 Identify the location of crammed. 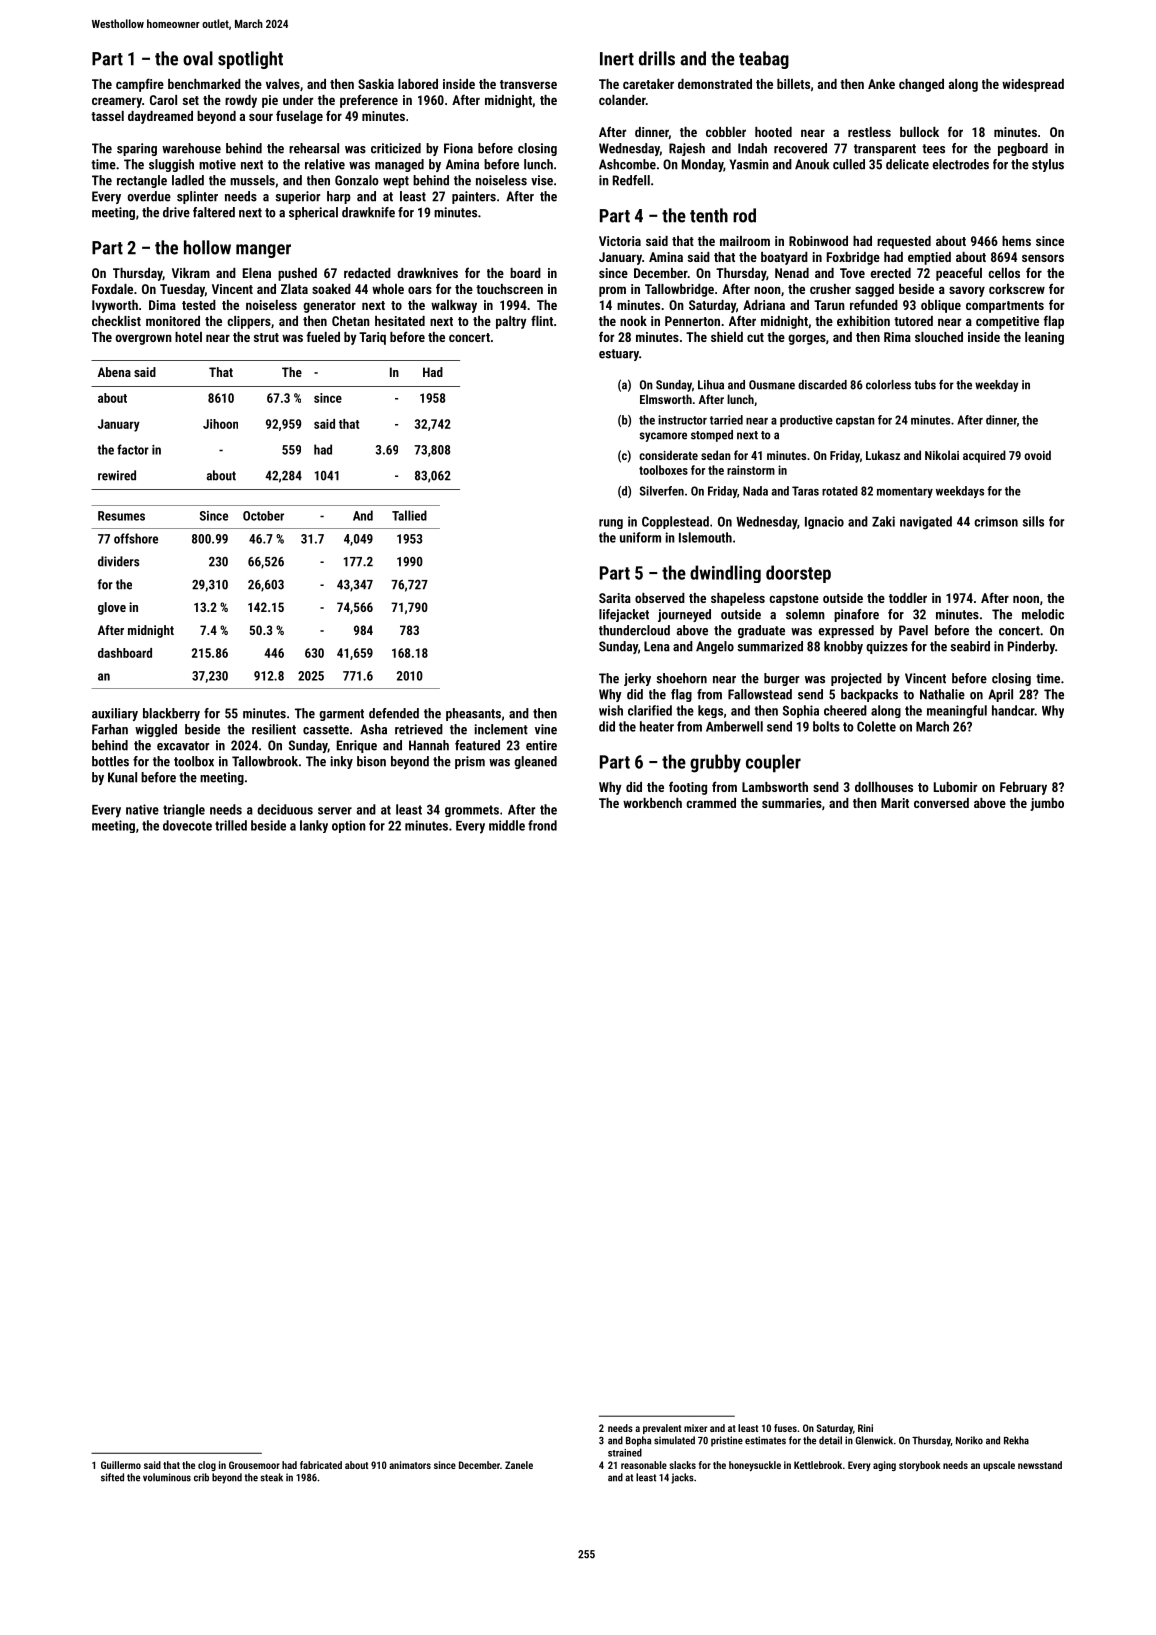
(711, 803).
